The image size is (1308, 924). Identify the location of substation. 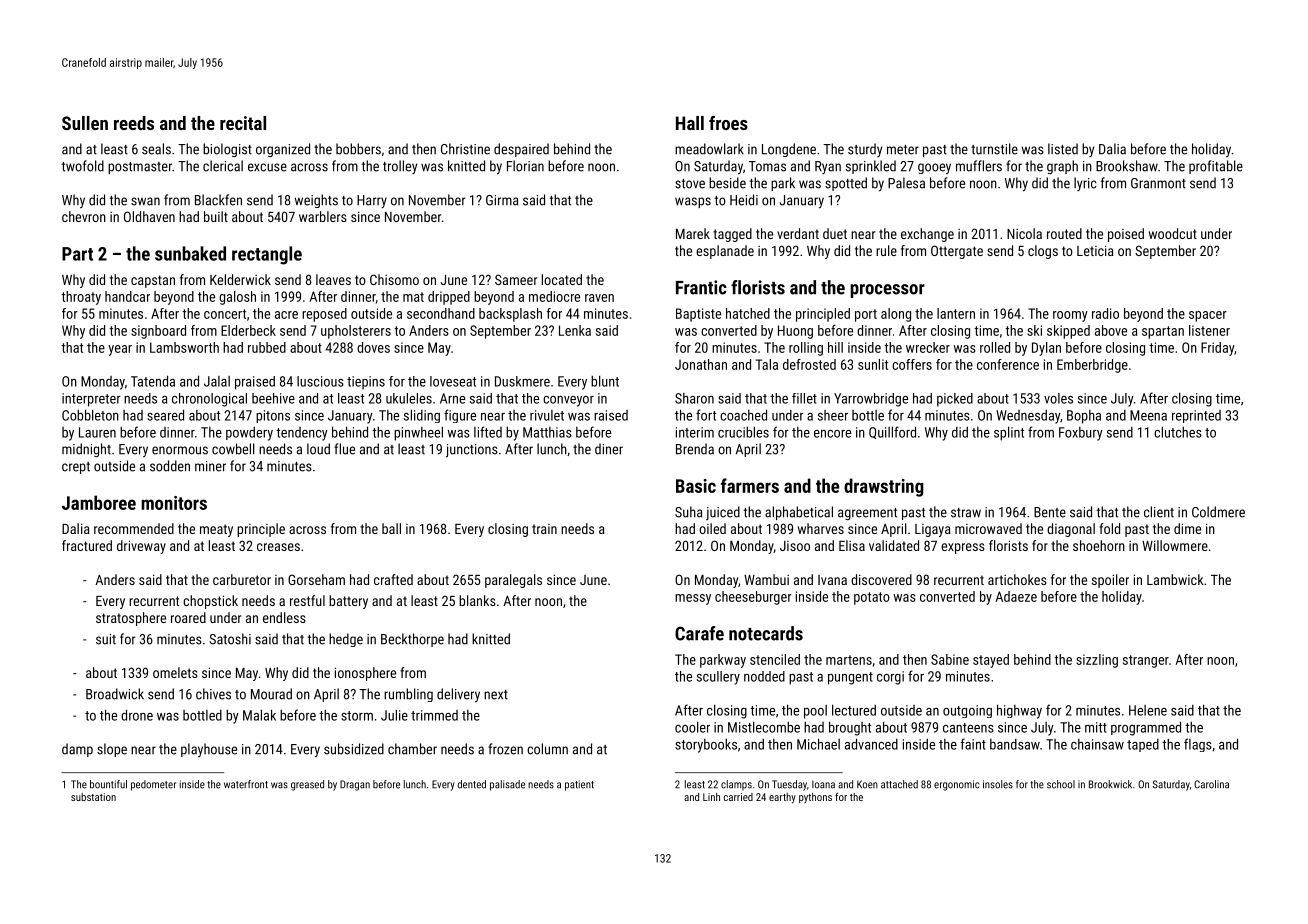
(93, 797).
